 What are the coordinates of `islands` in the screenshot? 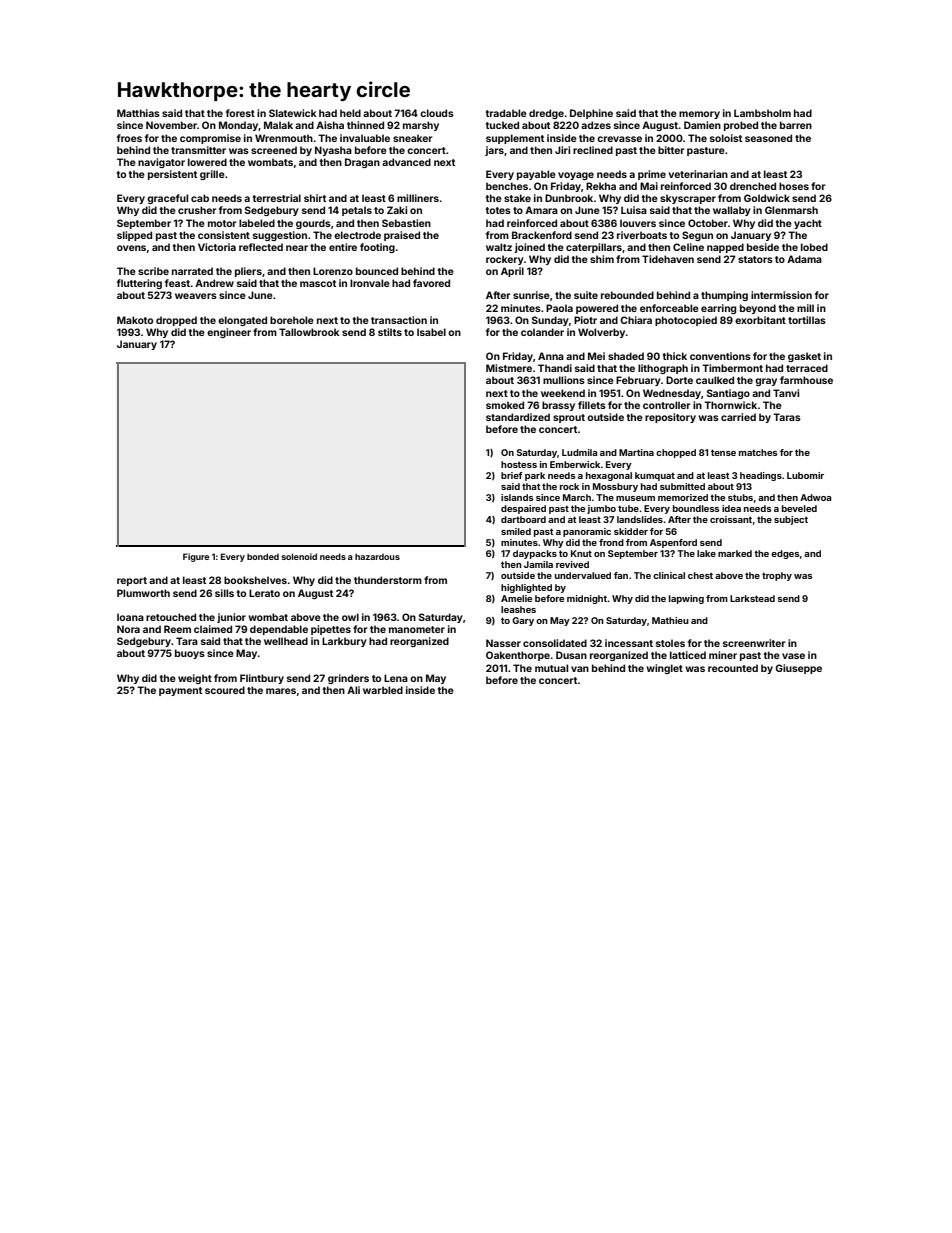 It's located at (517, 497).
